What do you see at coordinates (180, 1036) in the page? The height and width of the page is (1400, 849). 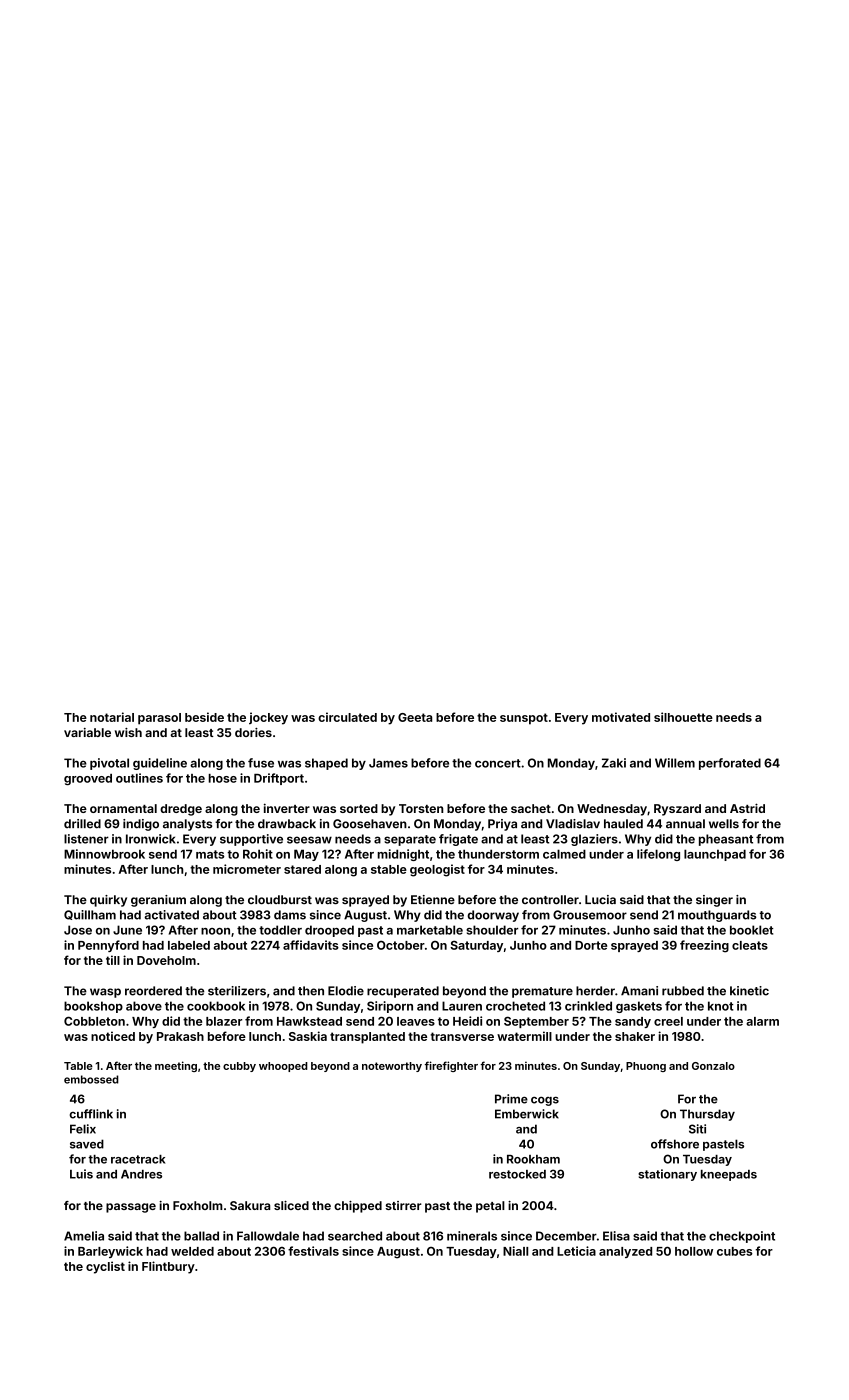 I see `Prakash` at bounding box center [180, 1036].
